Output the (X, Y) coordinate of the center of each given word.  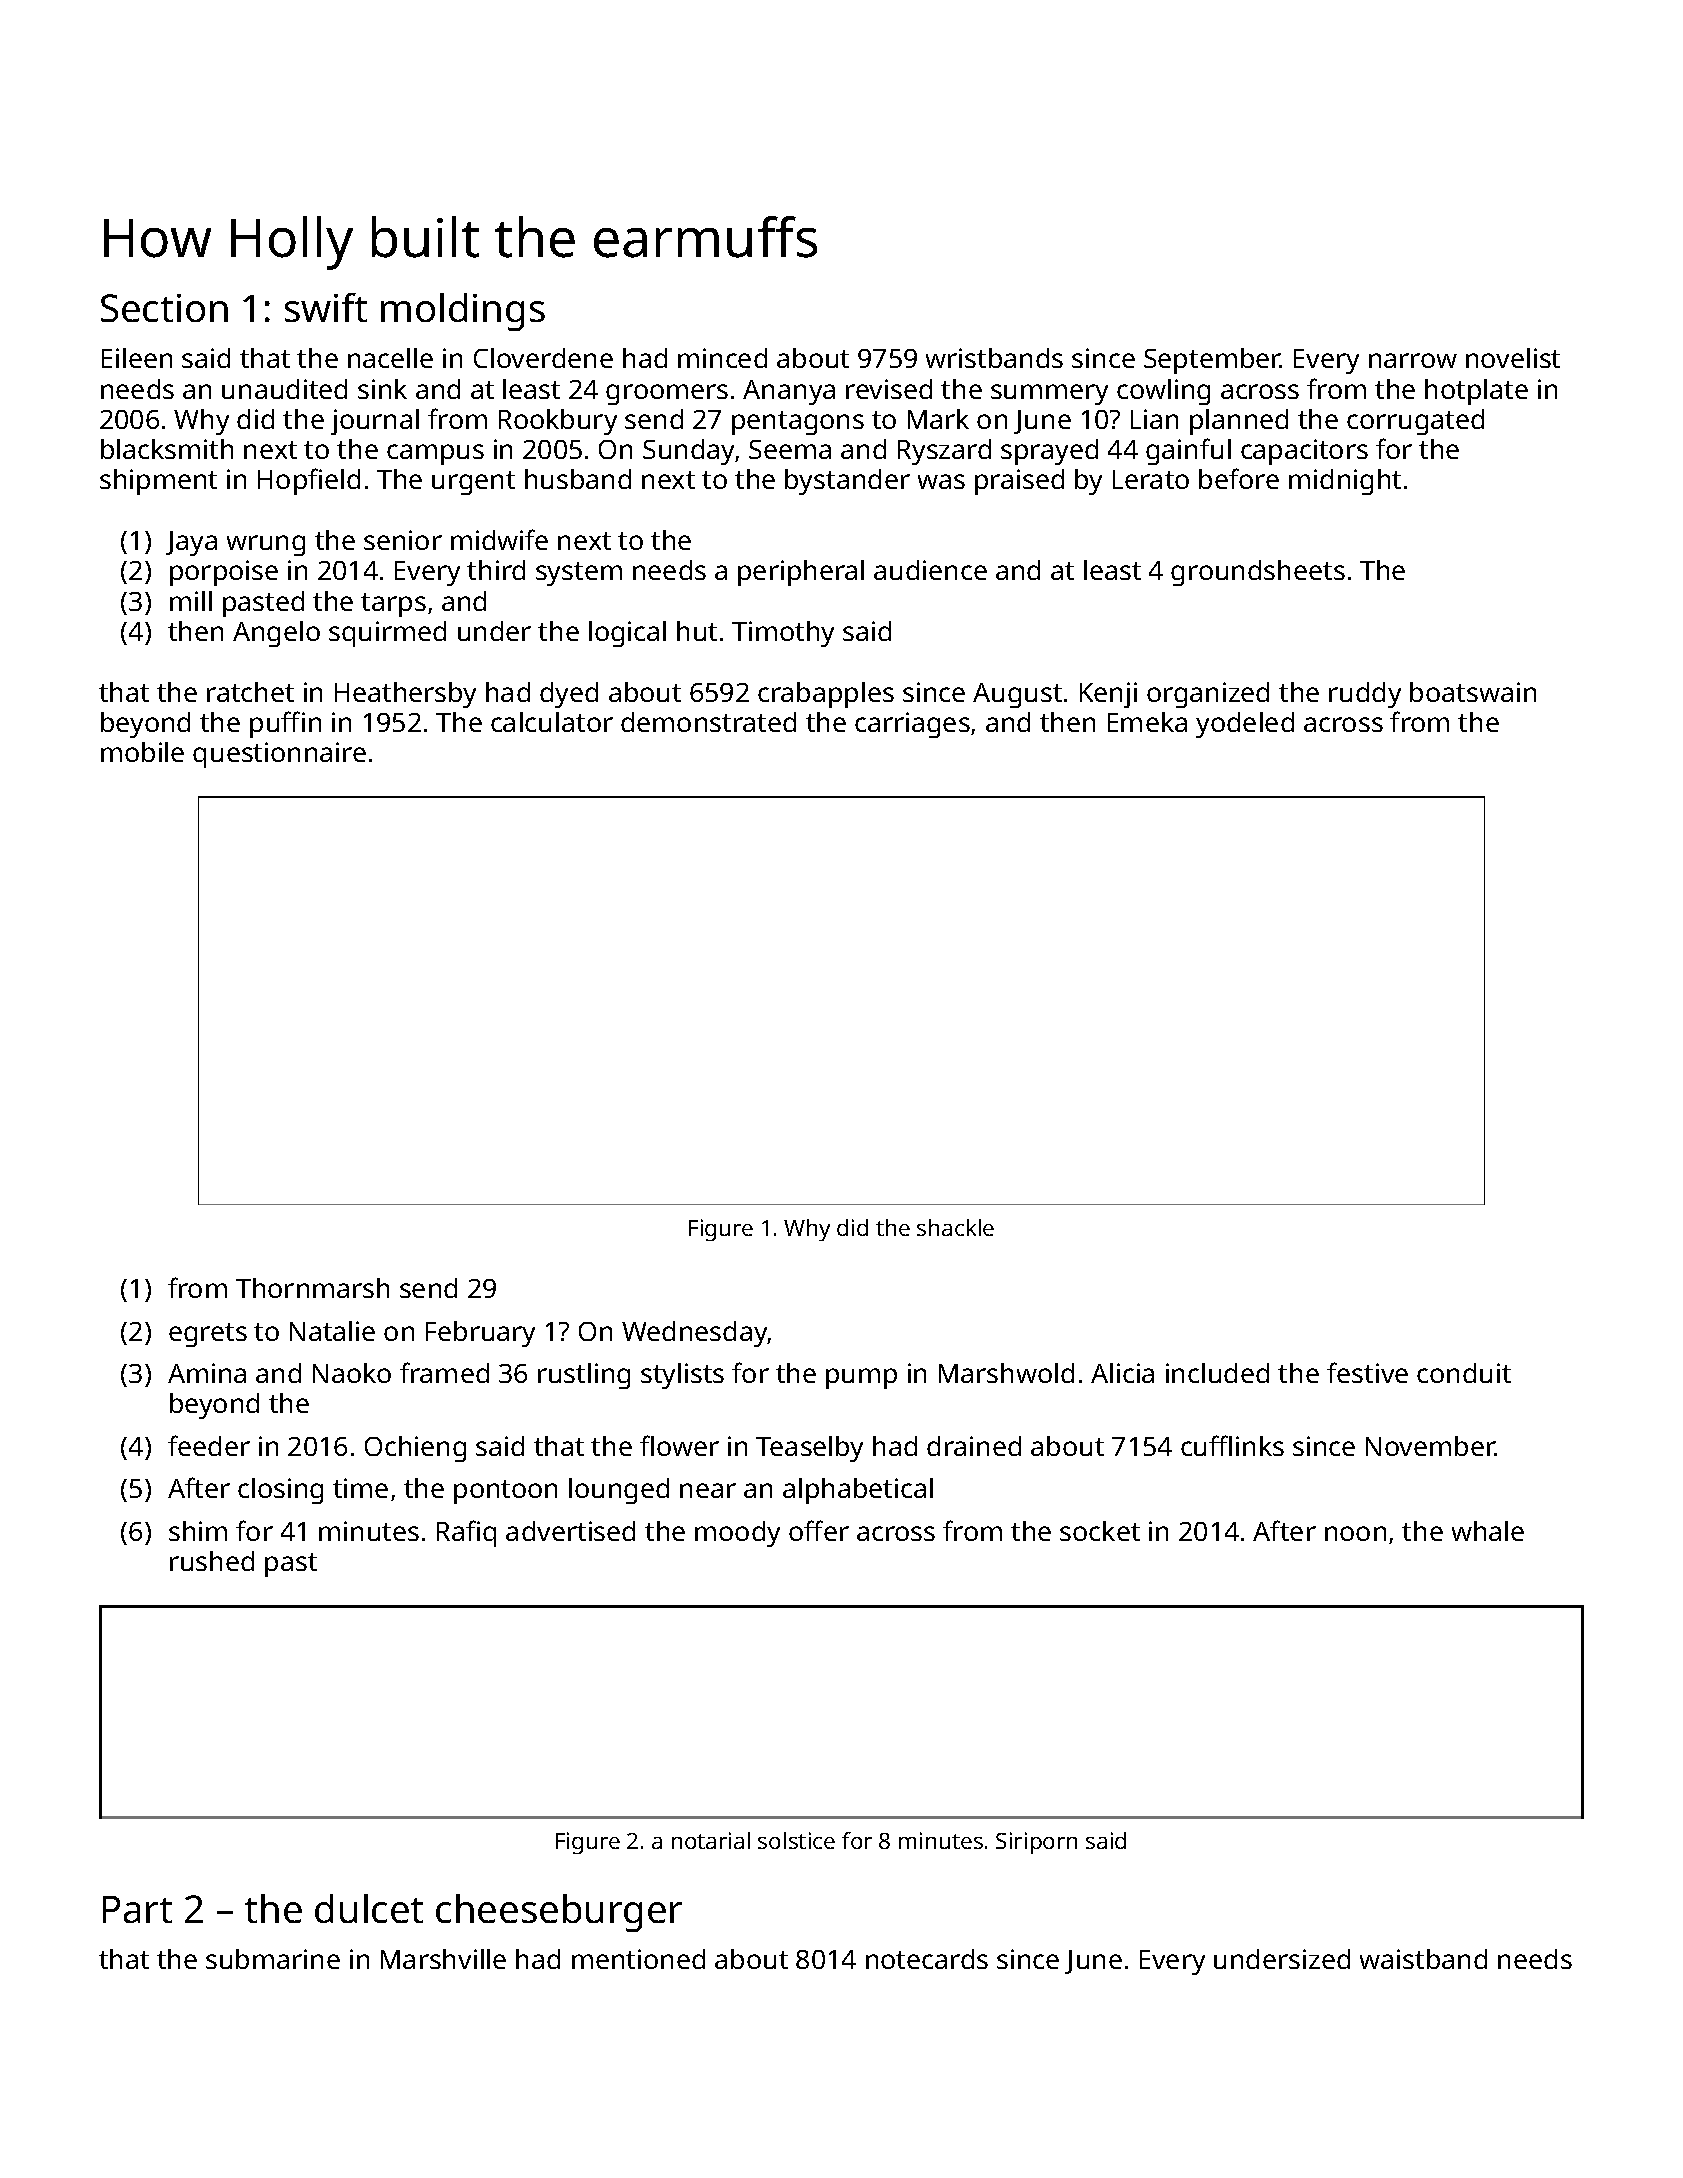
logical (627, 634)
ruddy (1365, 695)
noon (1355, 1533)
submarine (273, 1959)
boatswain (1473, 692)
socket (1100, 1531)
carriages (912, 725)
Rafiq (466, 1533)
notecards (927, 1959)
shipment (158, 482)
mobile (142, 752)
